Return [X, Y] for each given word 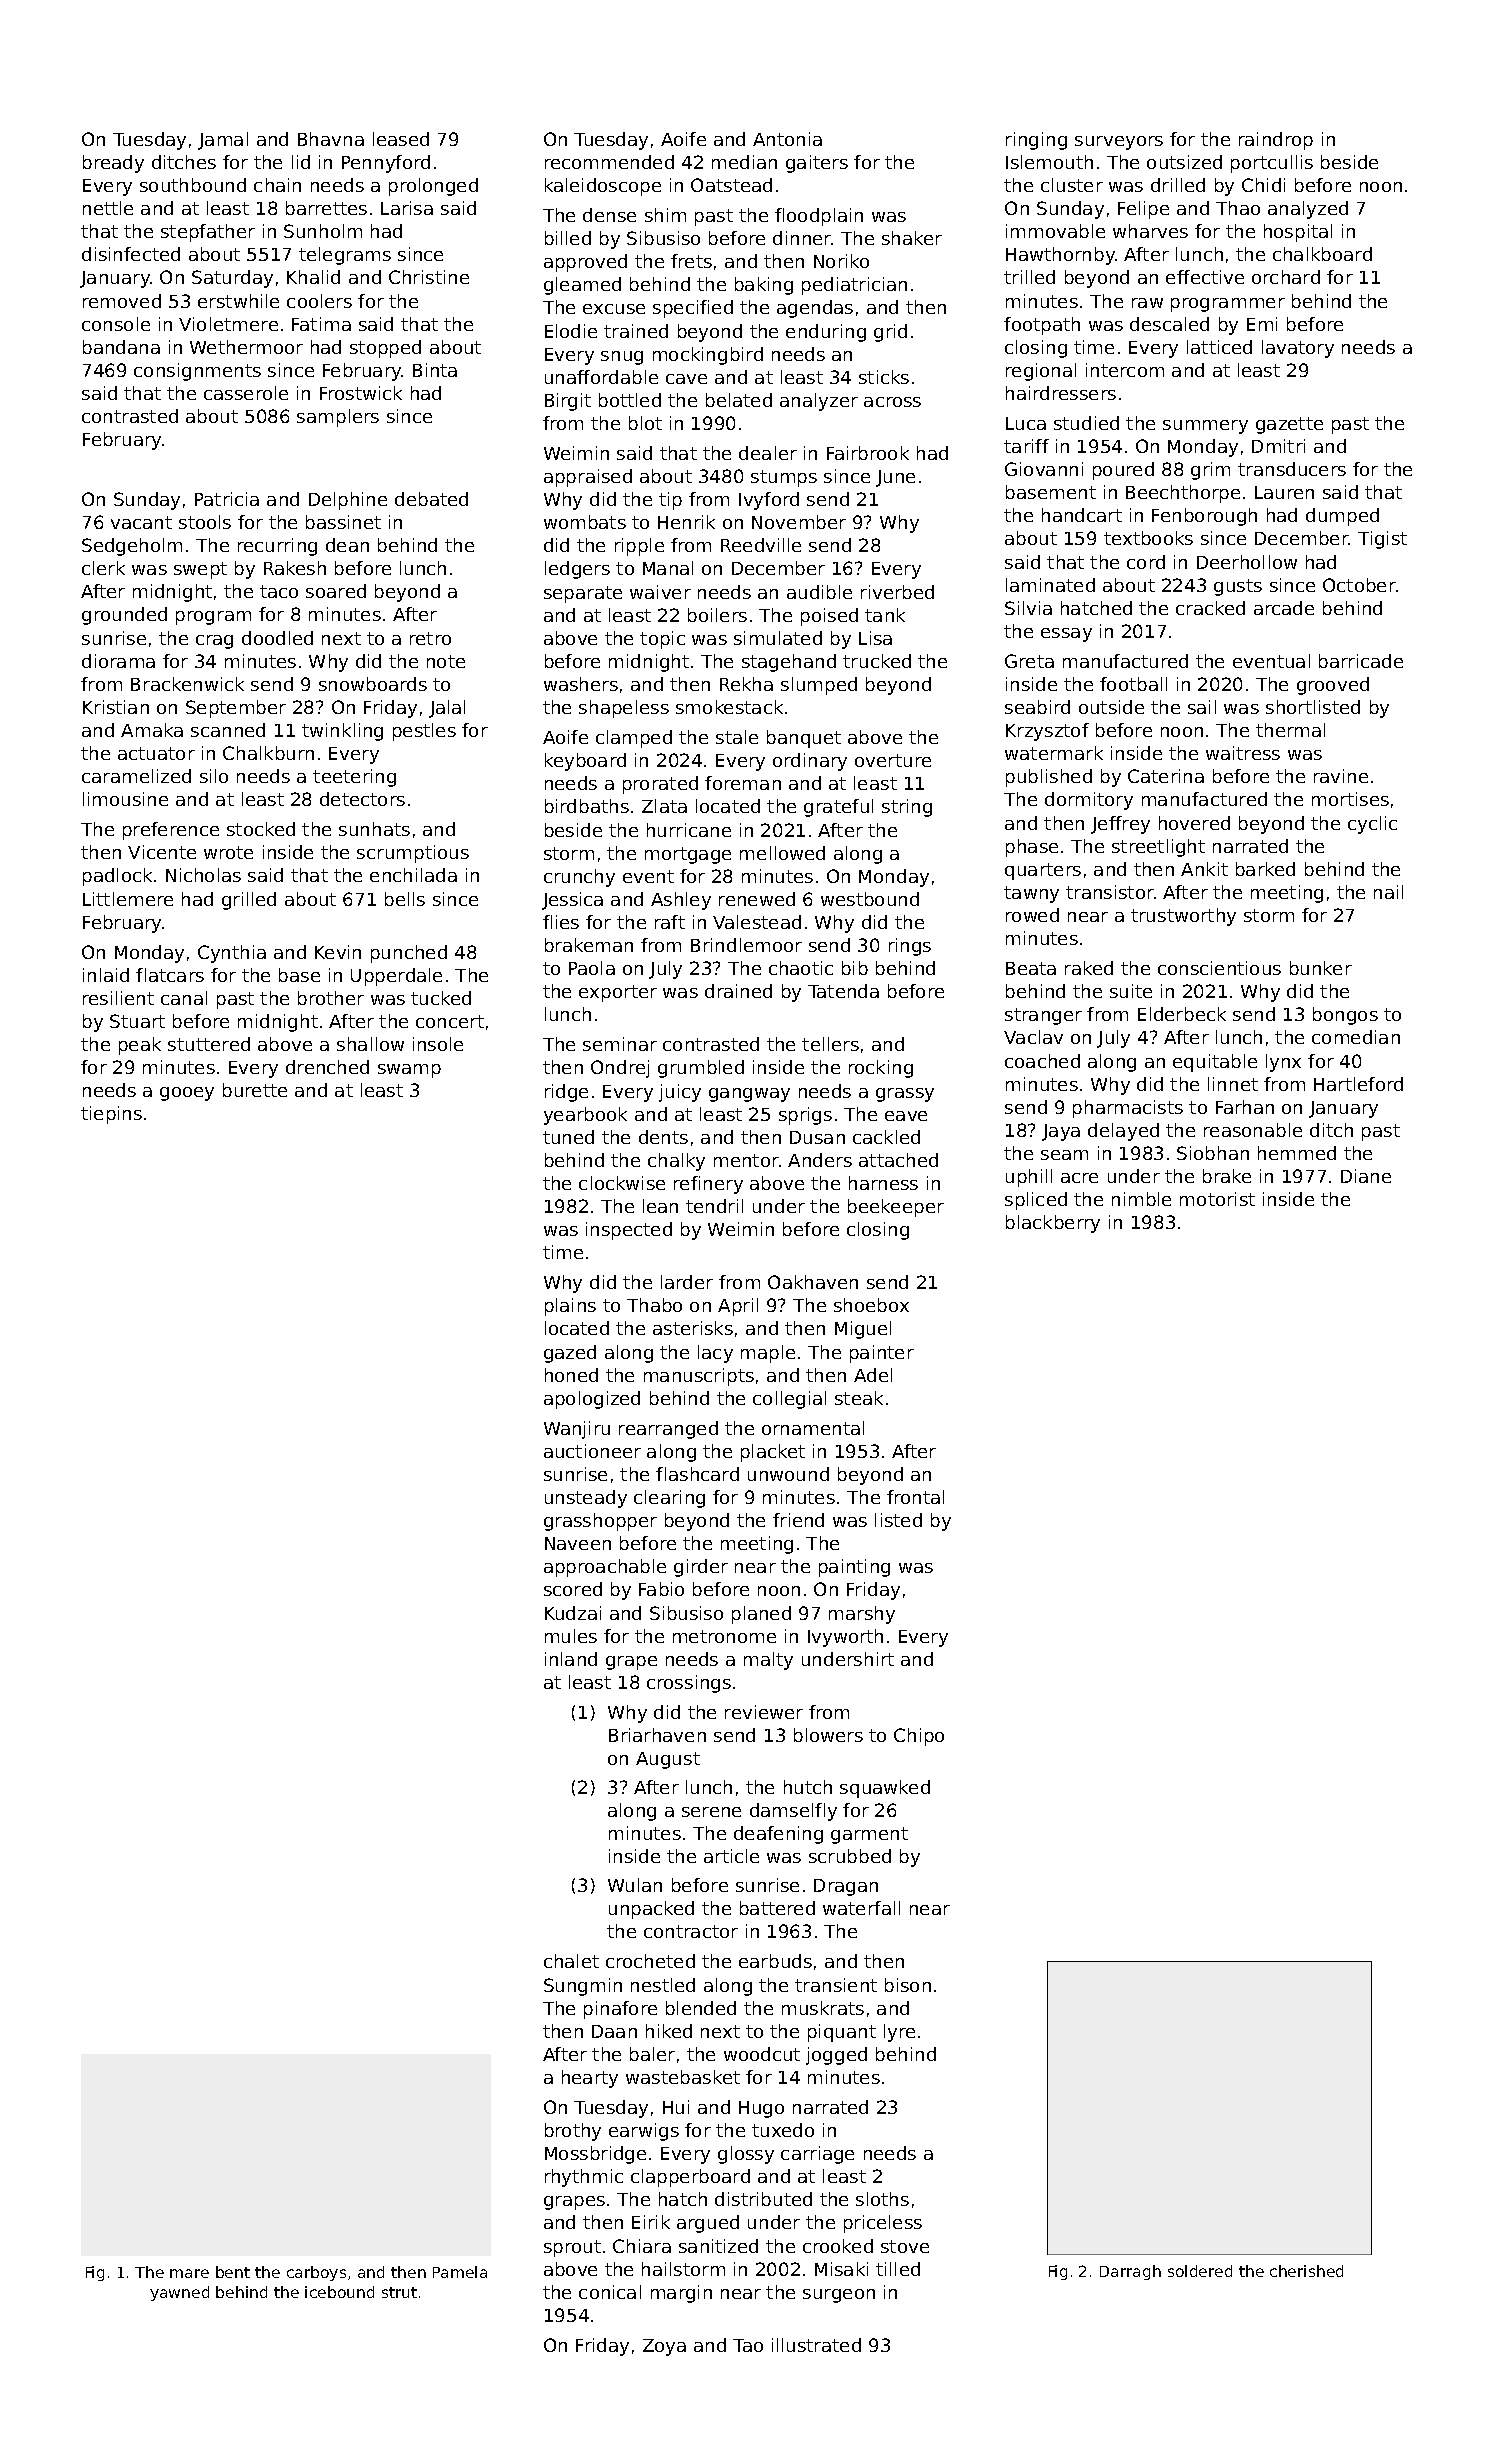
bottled [630, 400]
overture [893, 760]
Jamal [223, 141]
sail [1202, 707]
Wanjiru [577, 1430]
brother [331, 998]
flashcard [697, 1474]
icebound [339, 2292]
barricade [1361, 661]
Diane [1366, 1176]
